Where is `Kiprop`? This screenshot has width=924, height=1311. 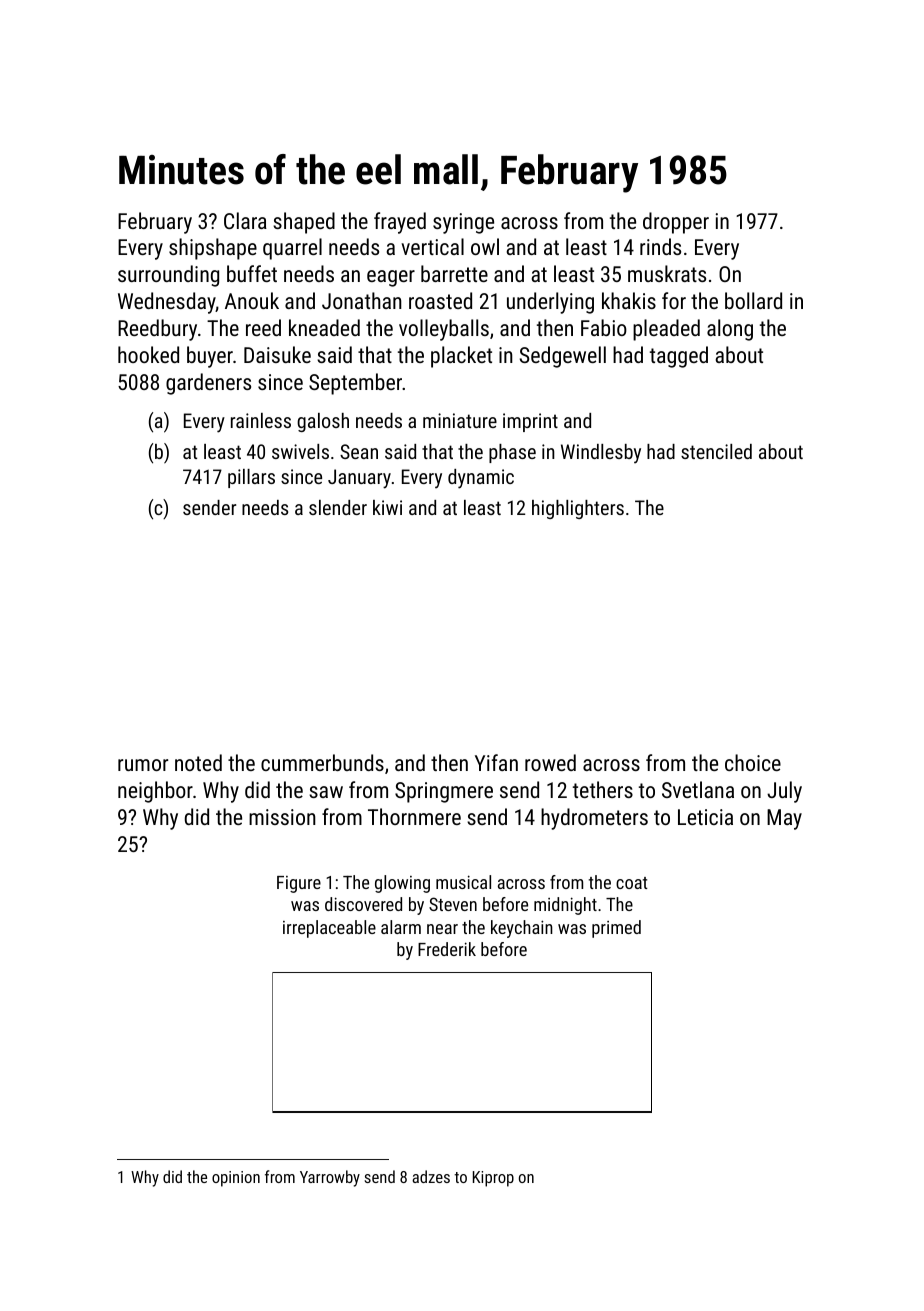
Kiprop is located at coordinates (493, 1179).
